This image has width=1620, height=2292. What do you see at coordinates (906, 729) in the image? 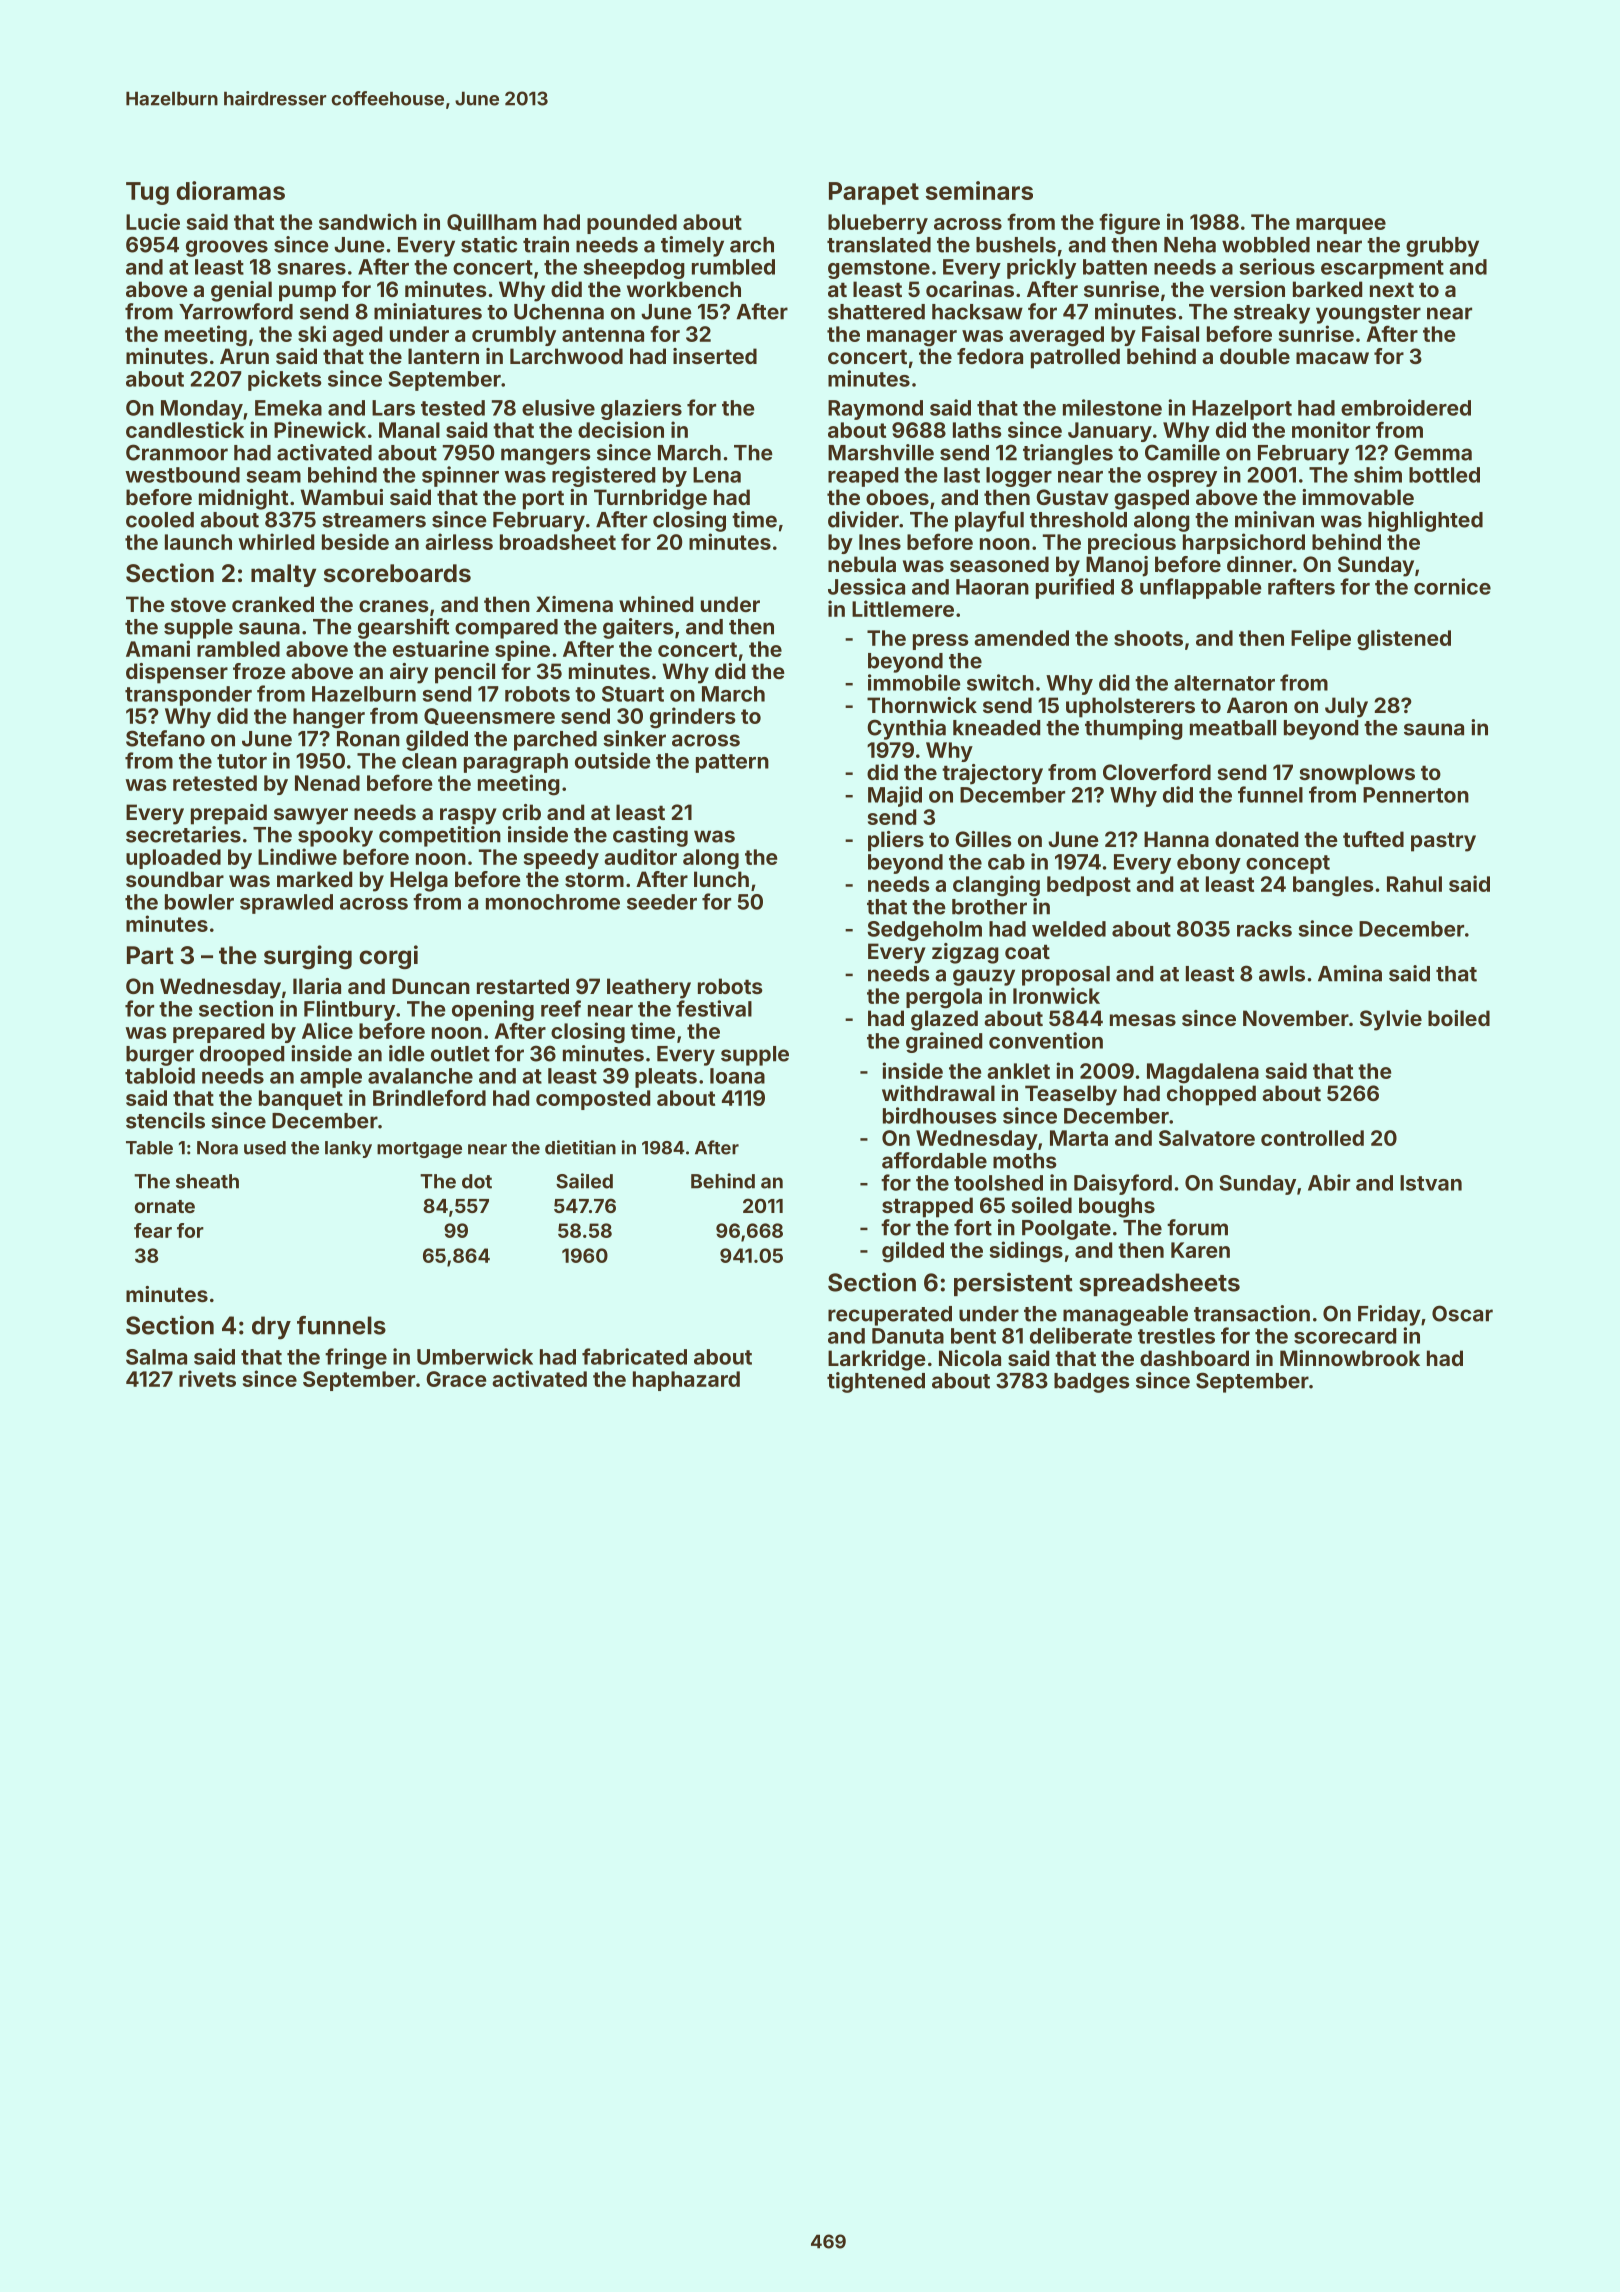
I see `Cynthia` at bounding box center [906, 729].
